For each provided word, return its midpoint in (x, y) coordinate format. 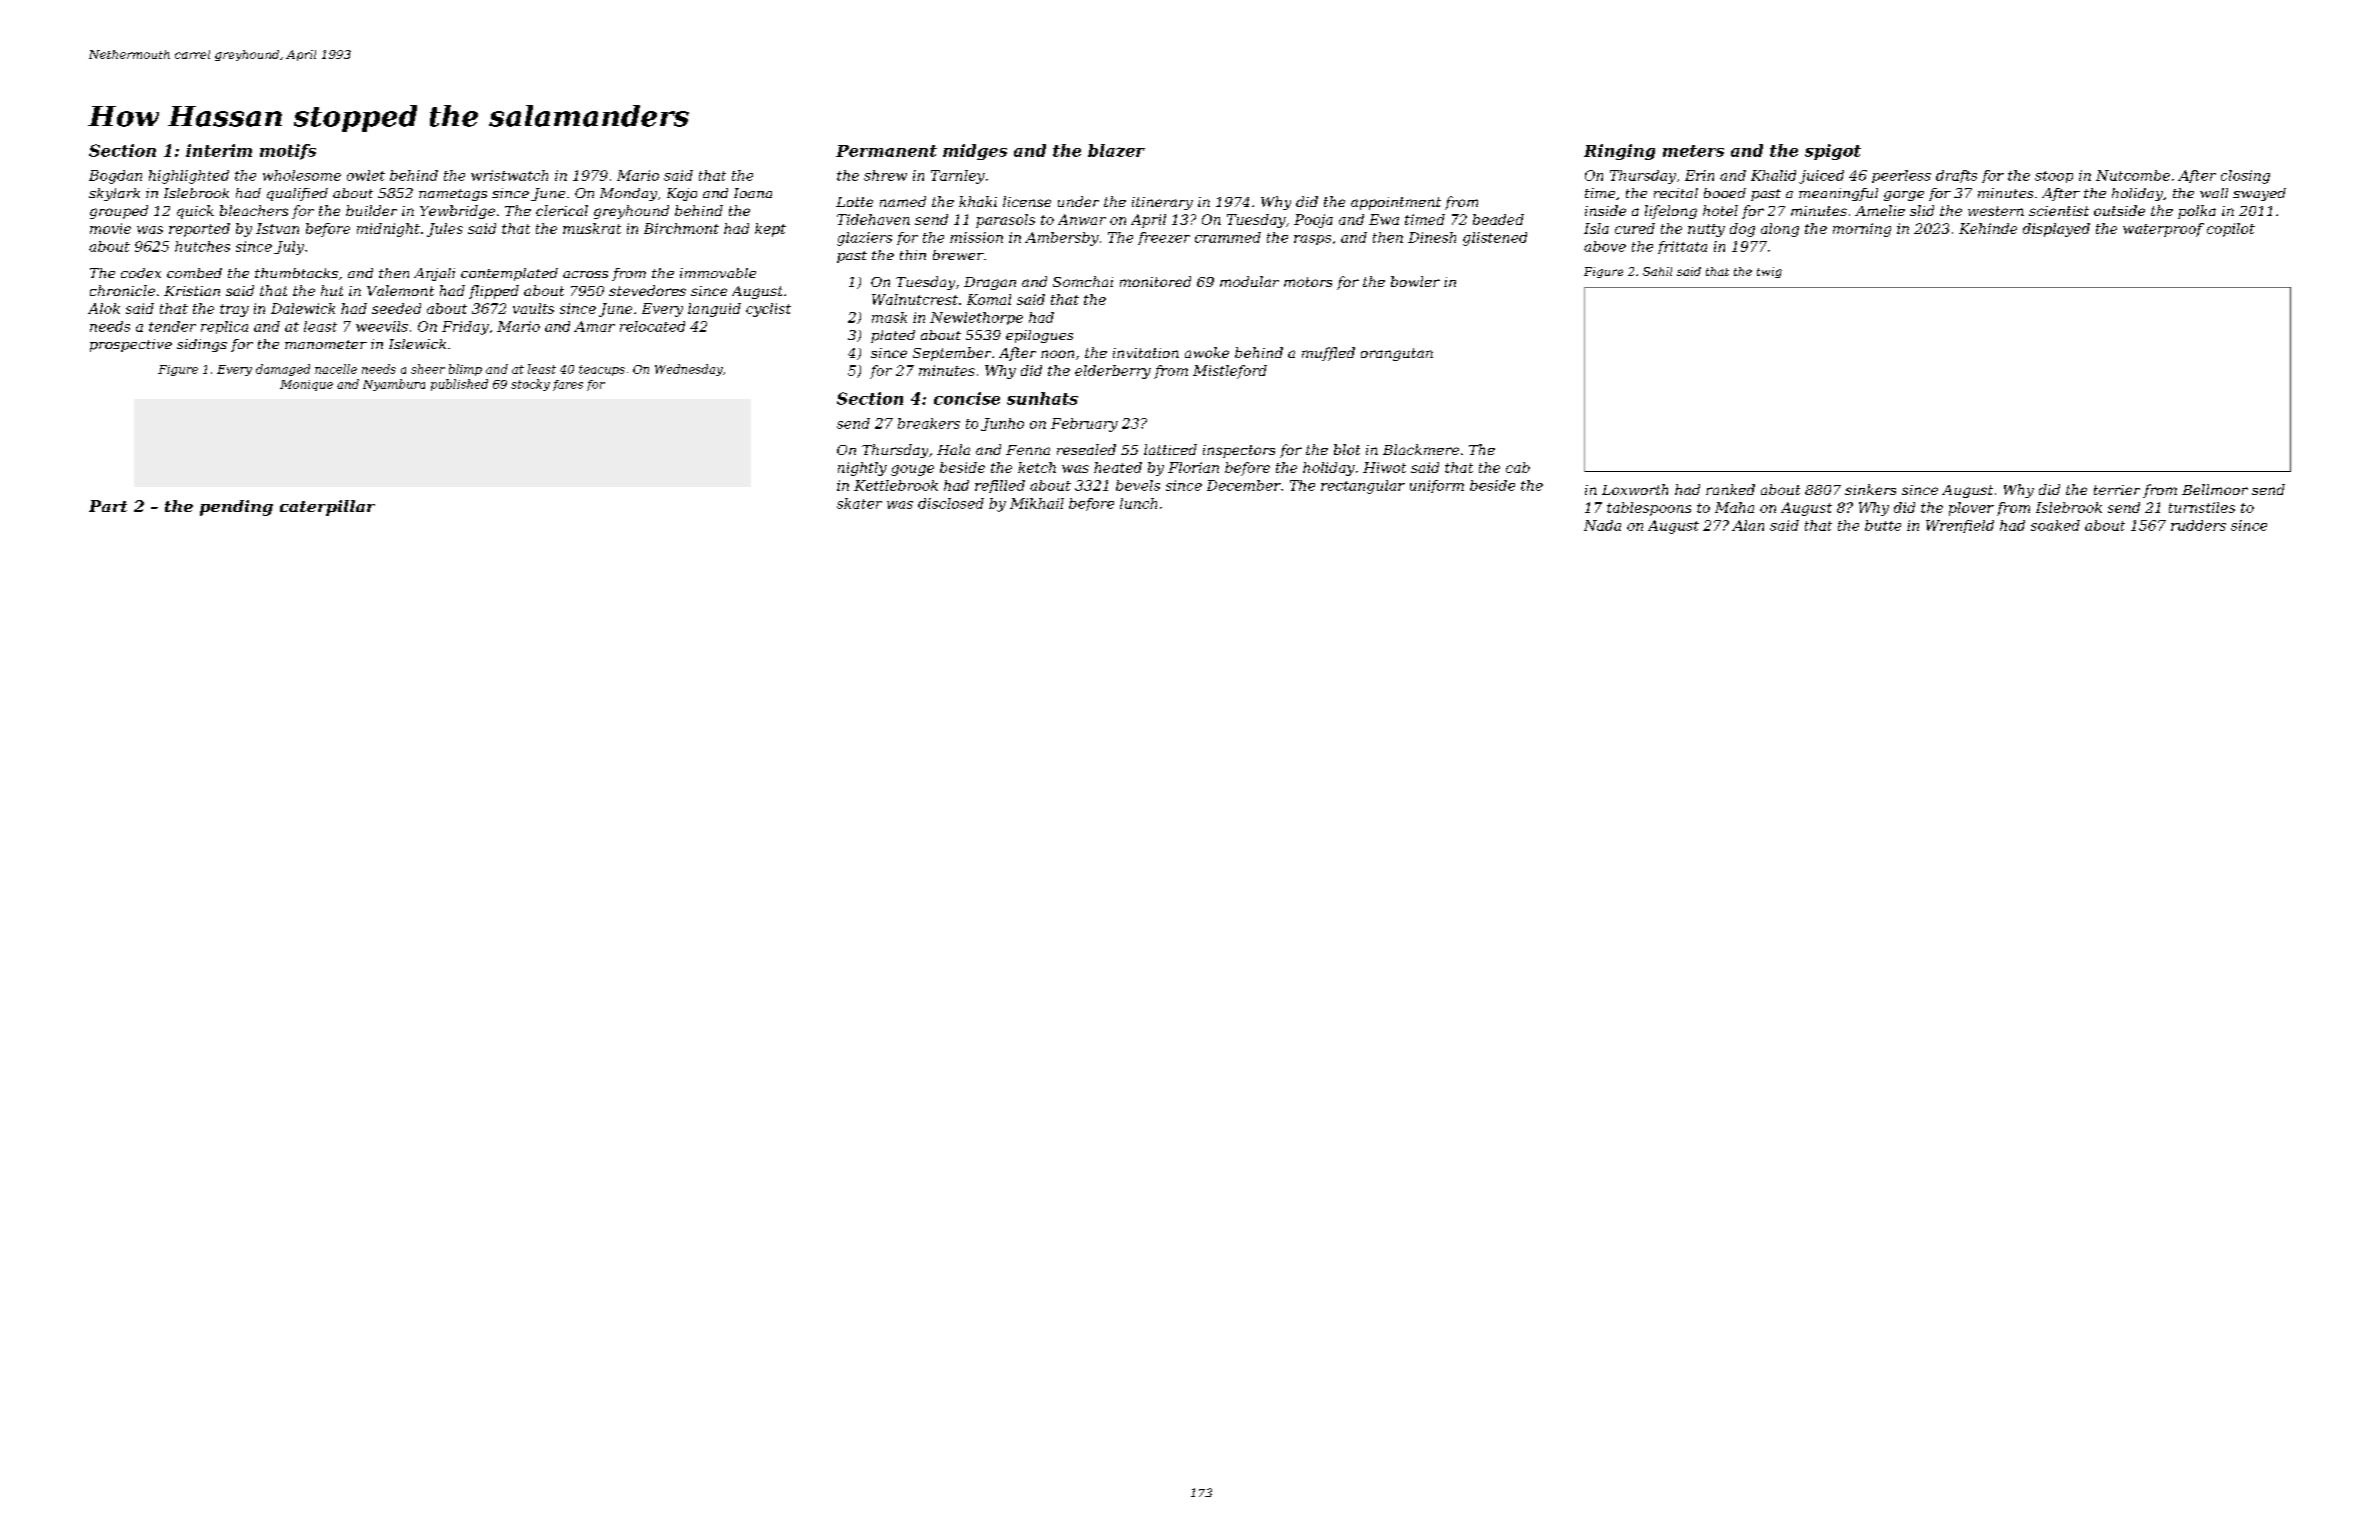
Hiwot (1384, 467)
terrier (2117, 490)
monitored (1155, 281)
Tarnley (958, 177)
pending (236, 508)
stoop (2054, 177)
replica (224, 327)
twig (1769, 272)
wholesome (302, 175)
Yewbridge (457, 212)
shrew (885, 175)
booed (1725, 193)
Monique (306, 385)
